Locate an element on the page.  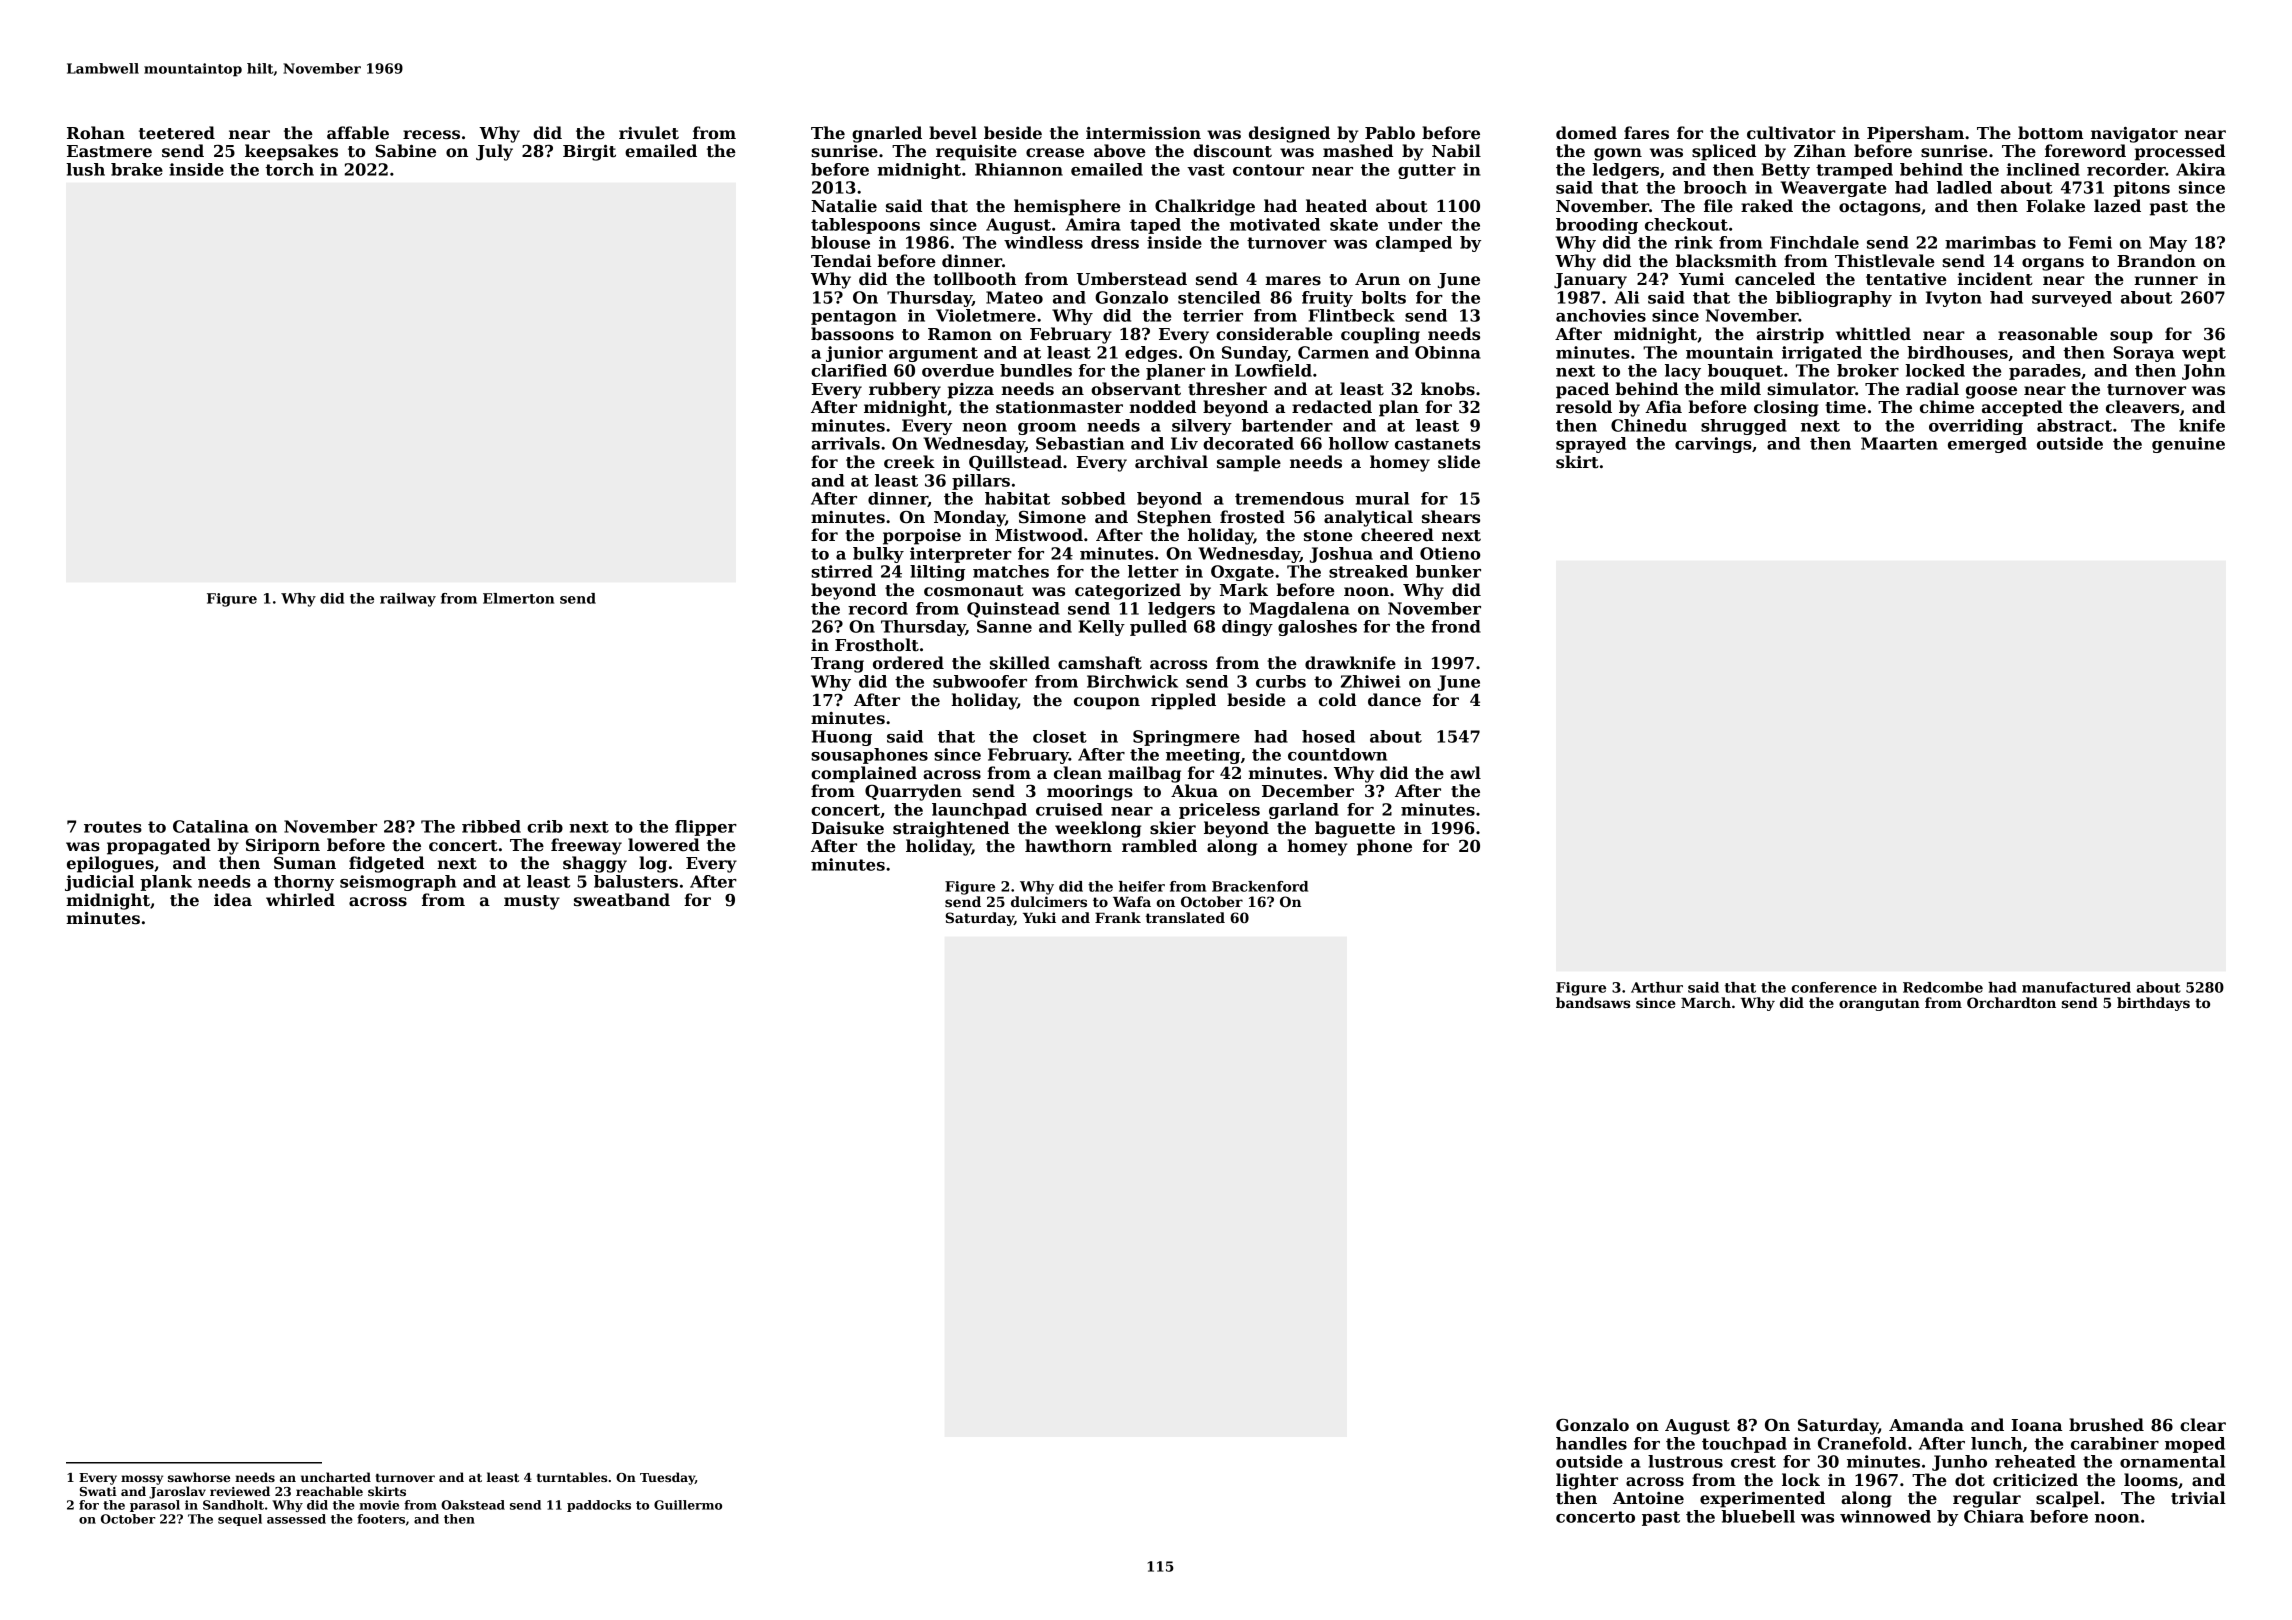
navigator is located at coordinates (2134, 135).
